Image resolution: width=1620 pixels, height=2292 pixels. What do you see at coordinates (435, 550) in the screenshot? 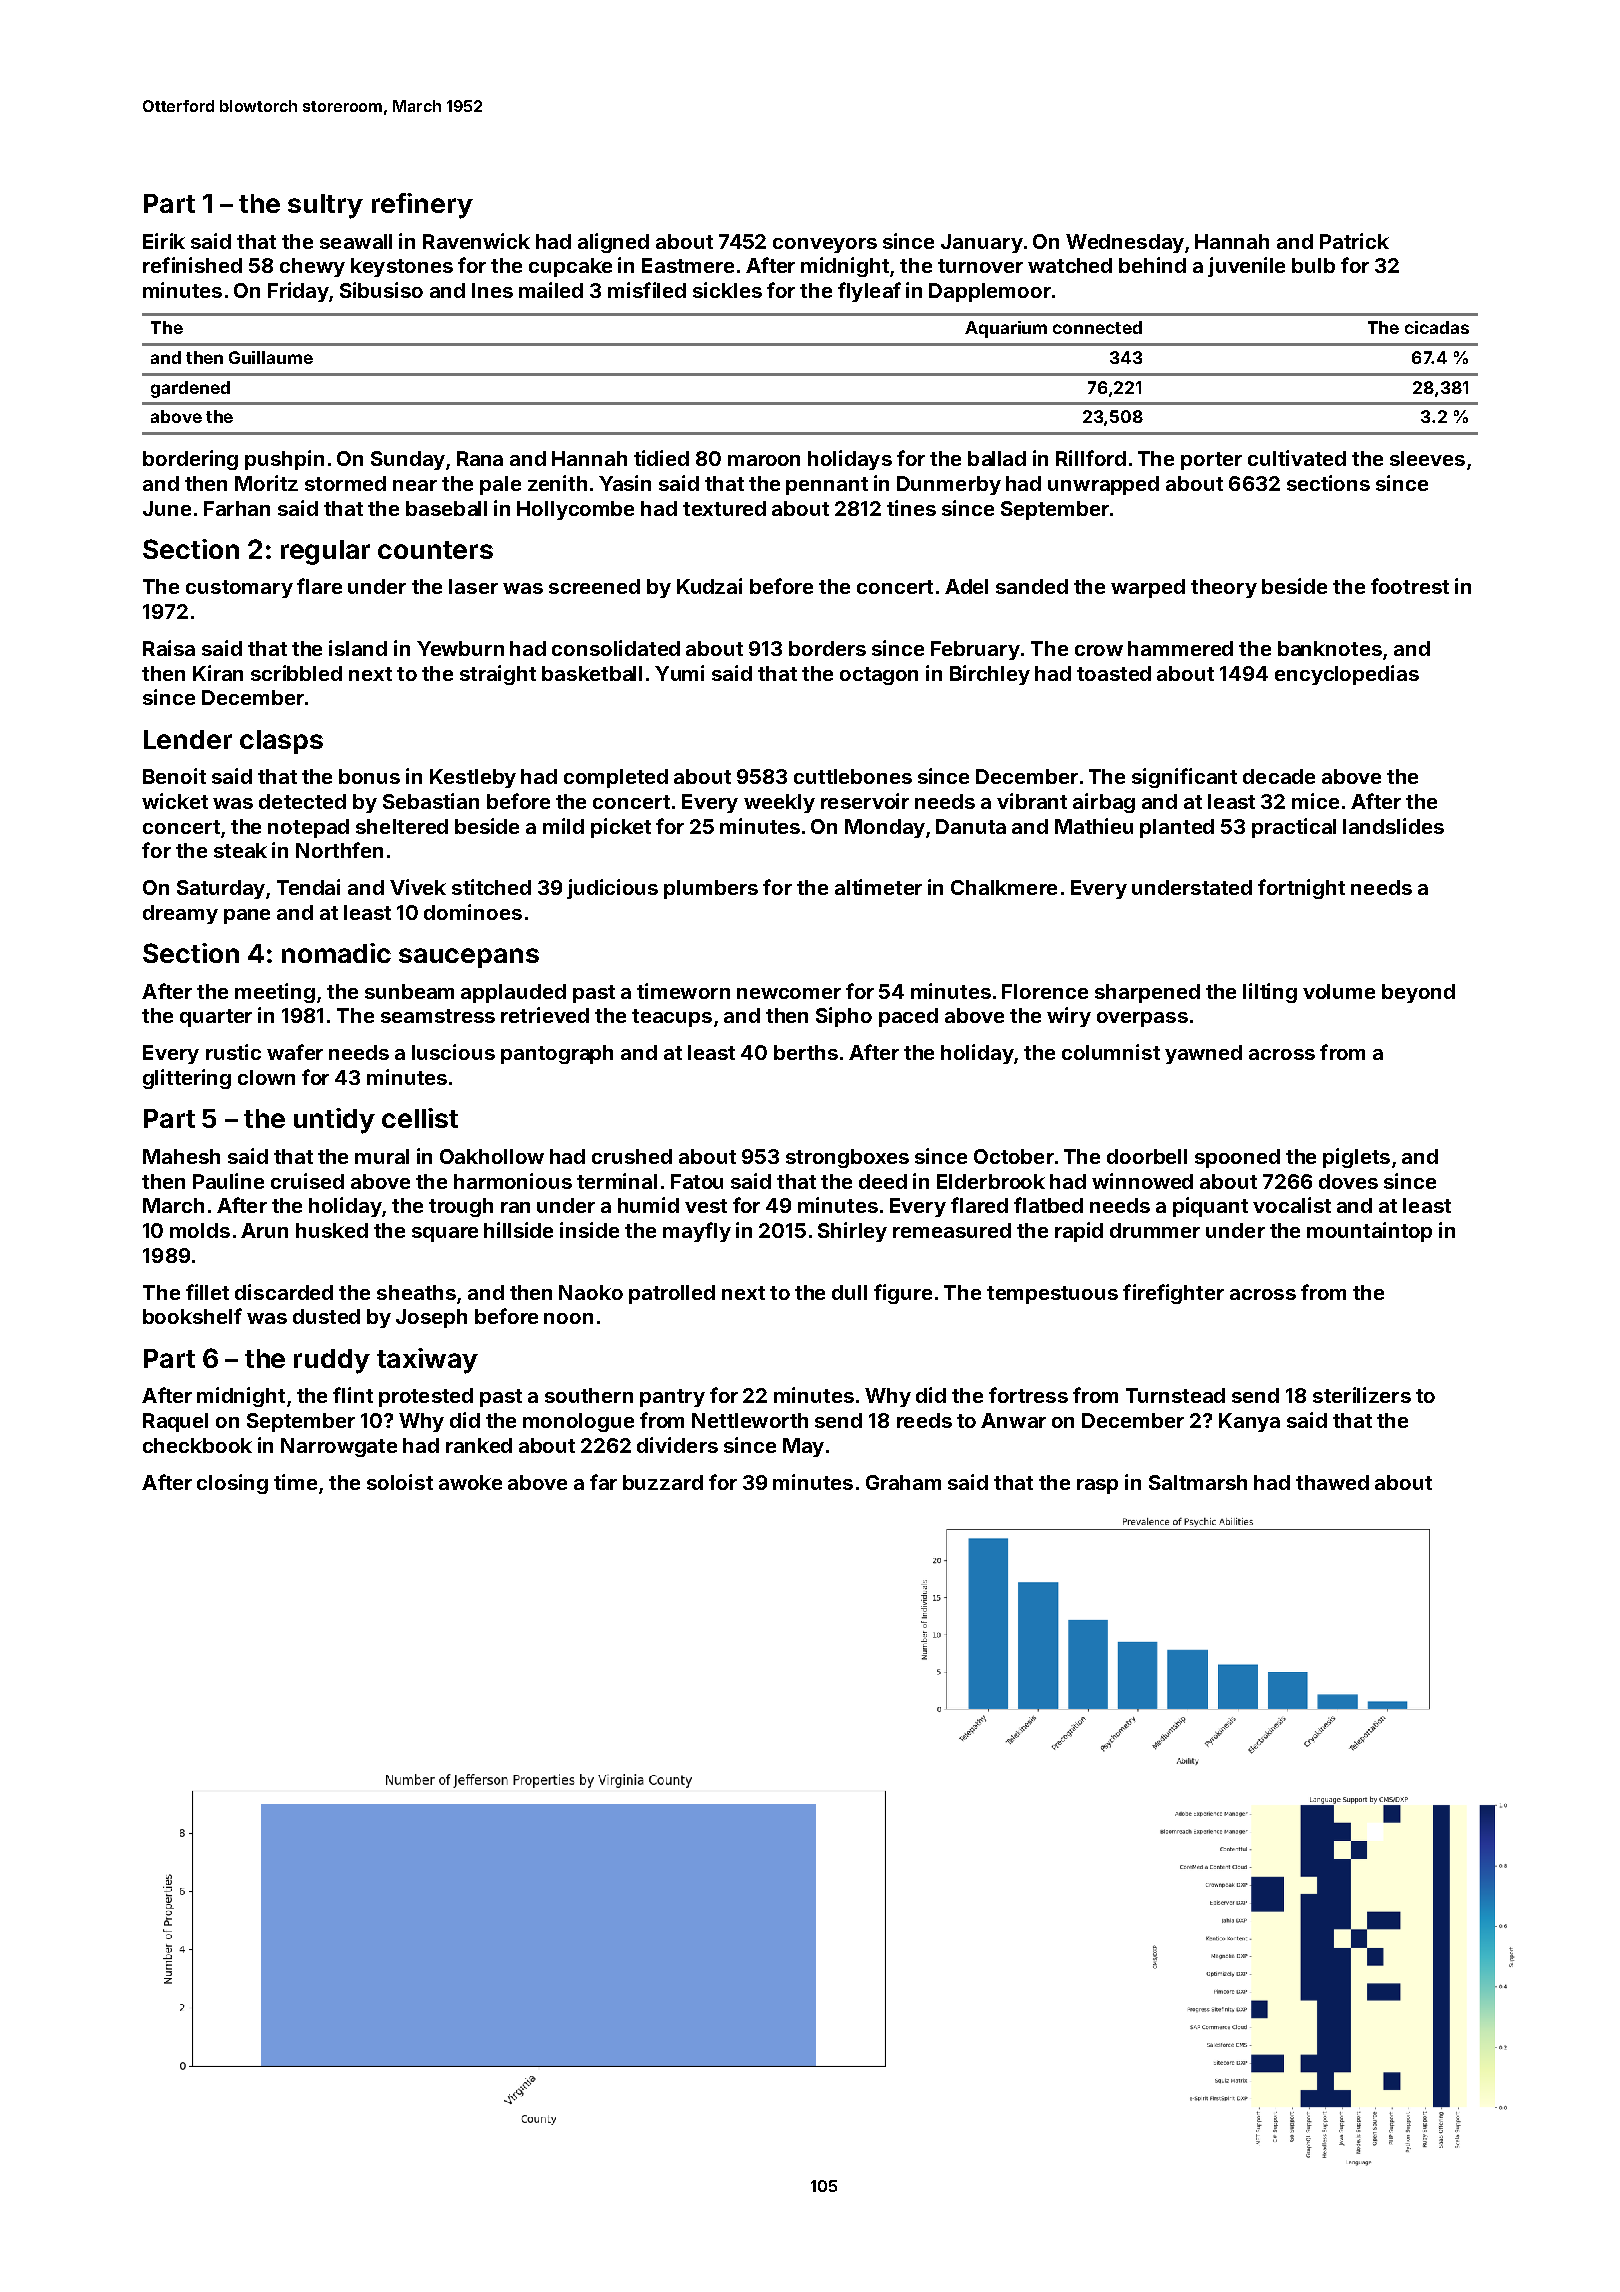
I see `counters` at bounding box center [435, 550].
